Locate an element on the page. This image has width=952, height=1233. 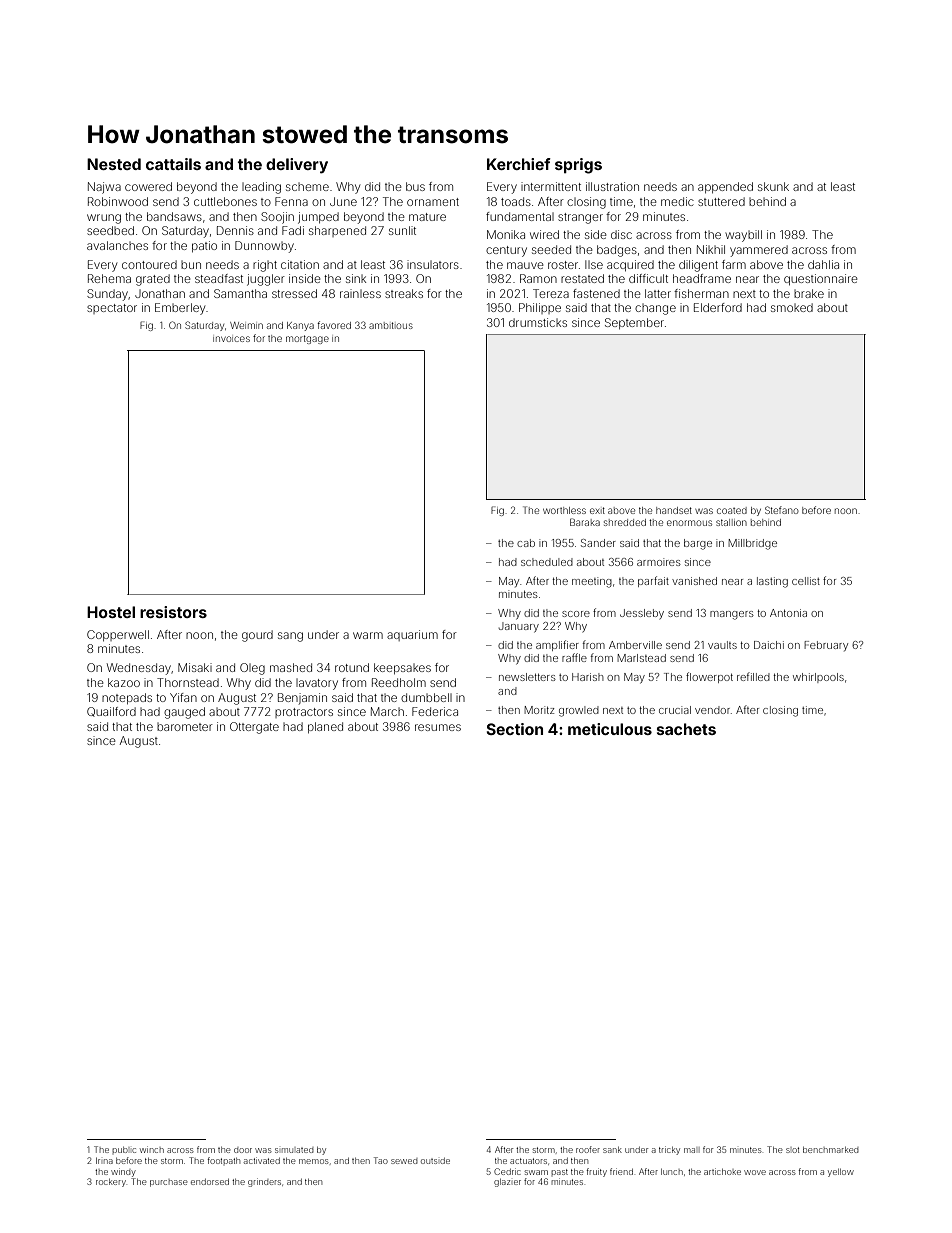
grinders is located at coordinates (264, 1182).
